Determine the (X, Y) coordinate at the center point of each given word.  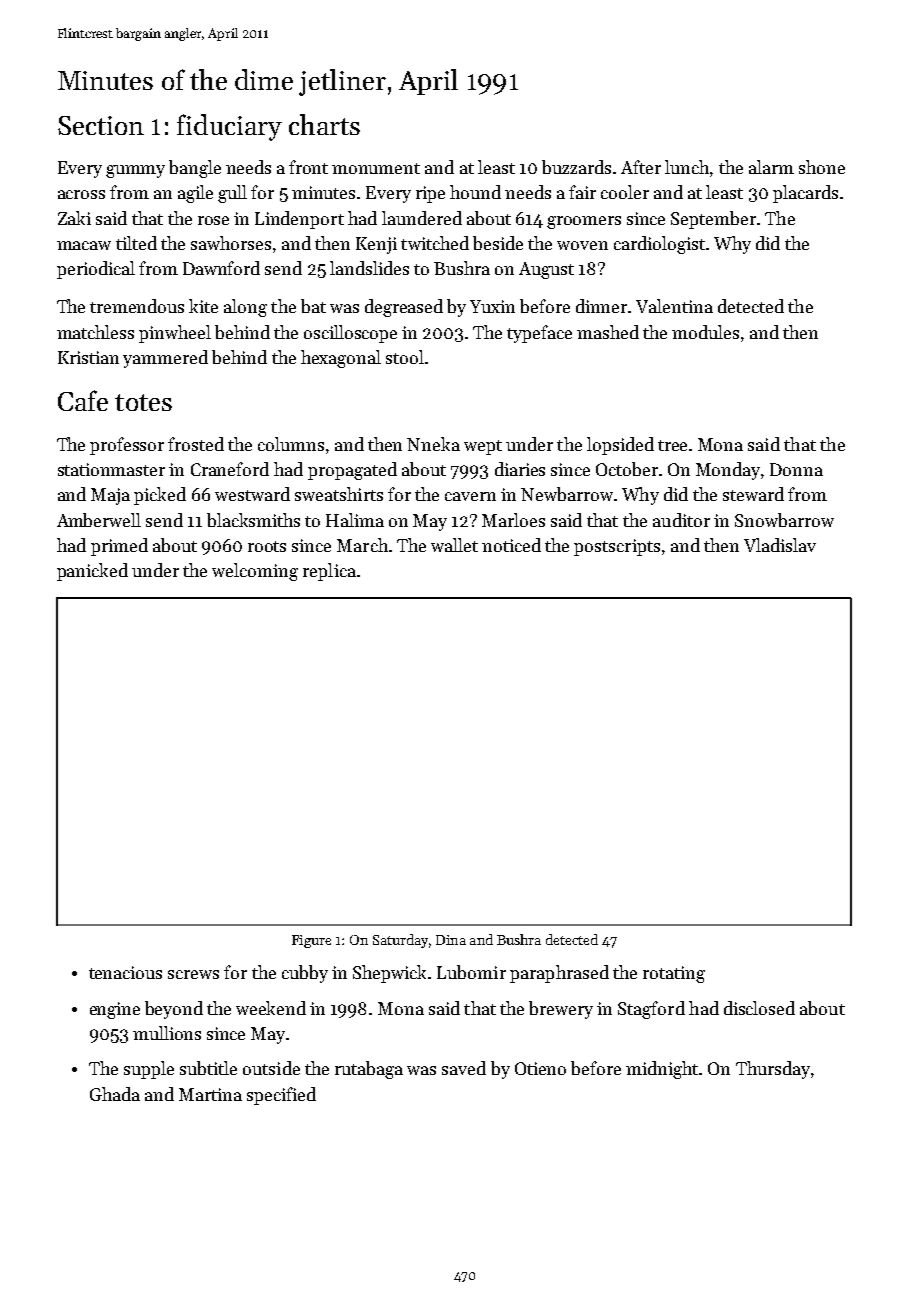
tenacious (125, 972)
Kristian (88, 357)
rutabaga (369, 1070)
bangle (195, 169)
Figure (311, 941)
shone (822, 167)
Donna (796, 469)
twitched (435, 243)
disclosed (759, 1008)
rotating (674, 974)
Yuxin (492, 306)
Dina (451, 940)
